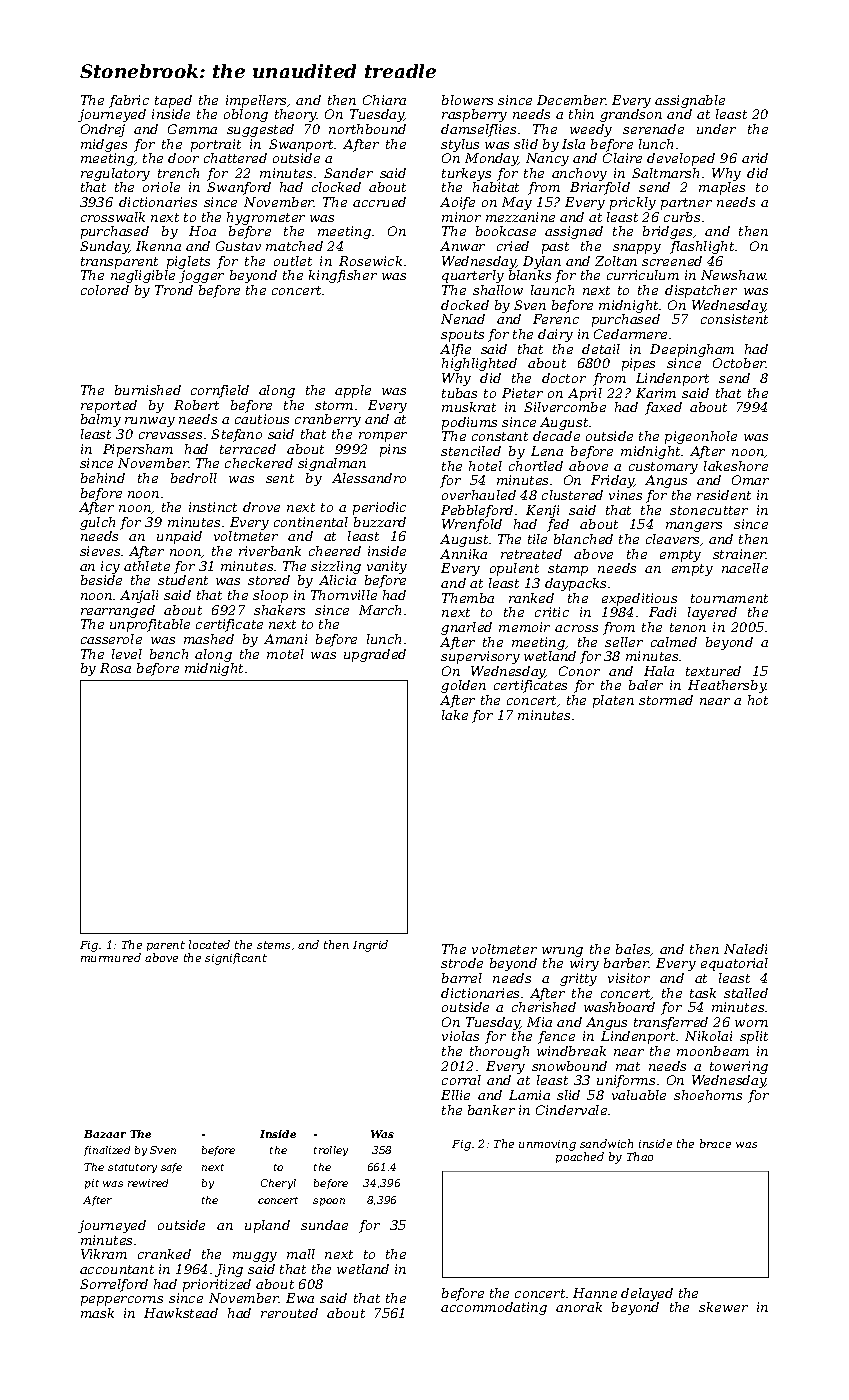 The width and height of the screenshot is (849, 1400). I want to click on Swanport, so click(301, 145).
